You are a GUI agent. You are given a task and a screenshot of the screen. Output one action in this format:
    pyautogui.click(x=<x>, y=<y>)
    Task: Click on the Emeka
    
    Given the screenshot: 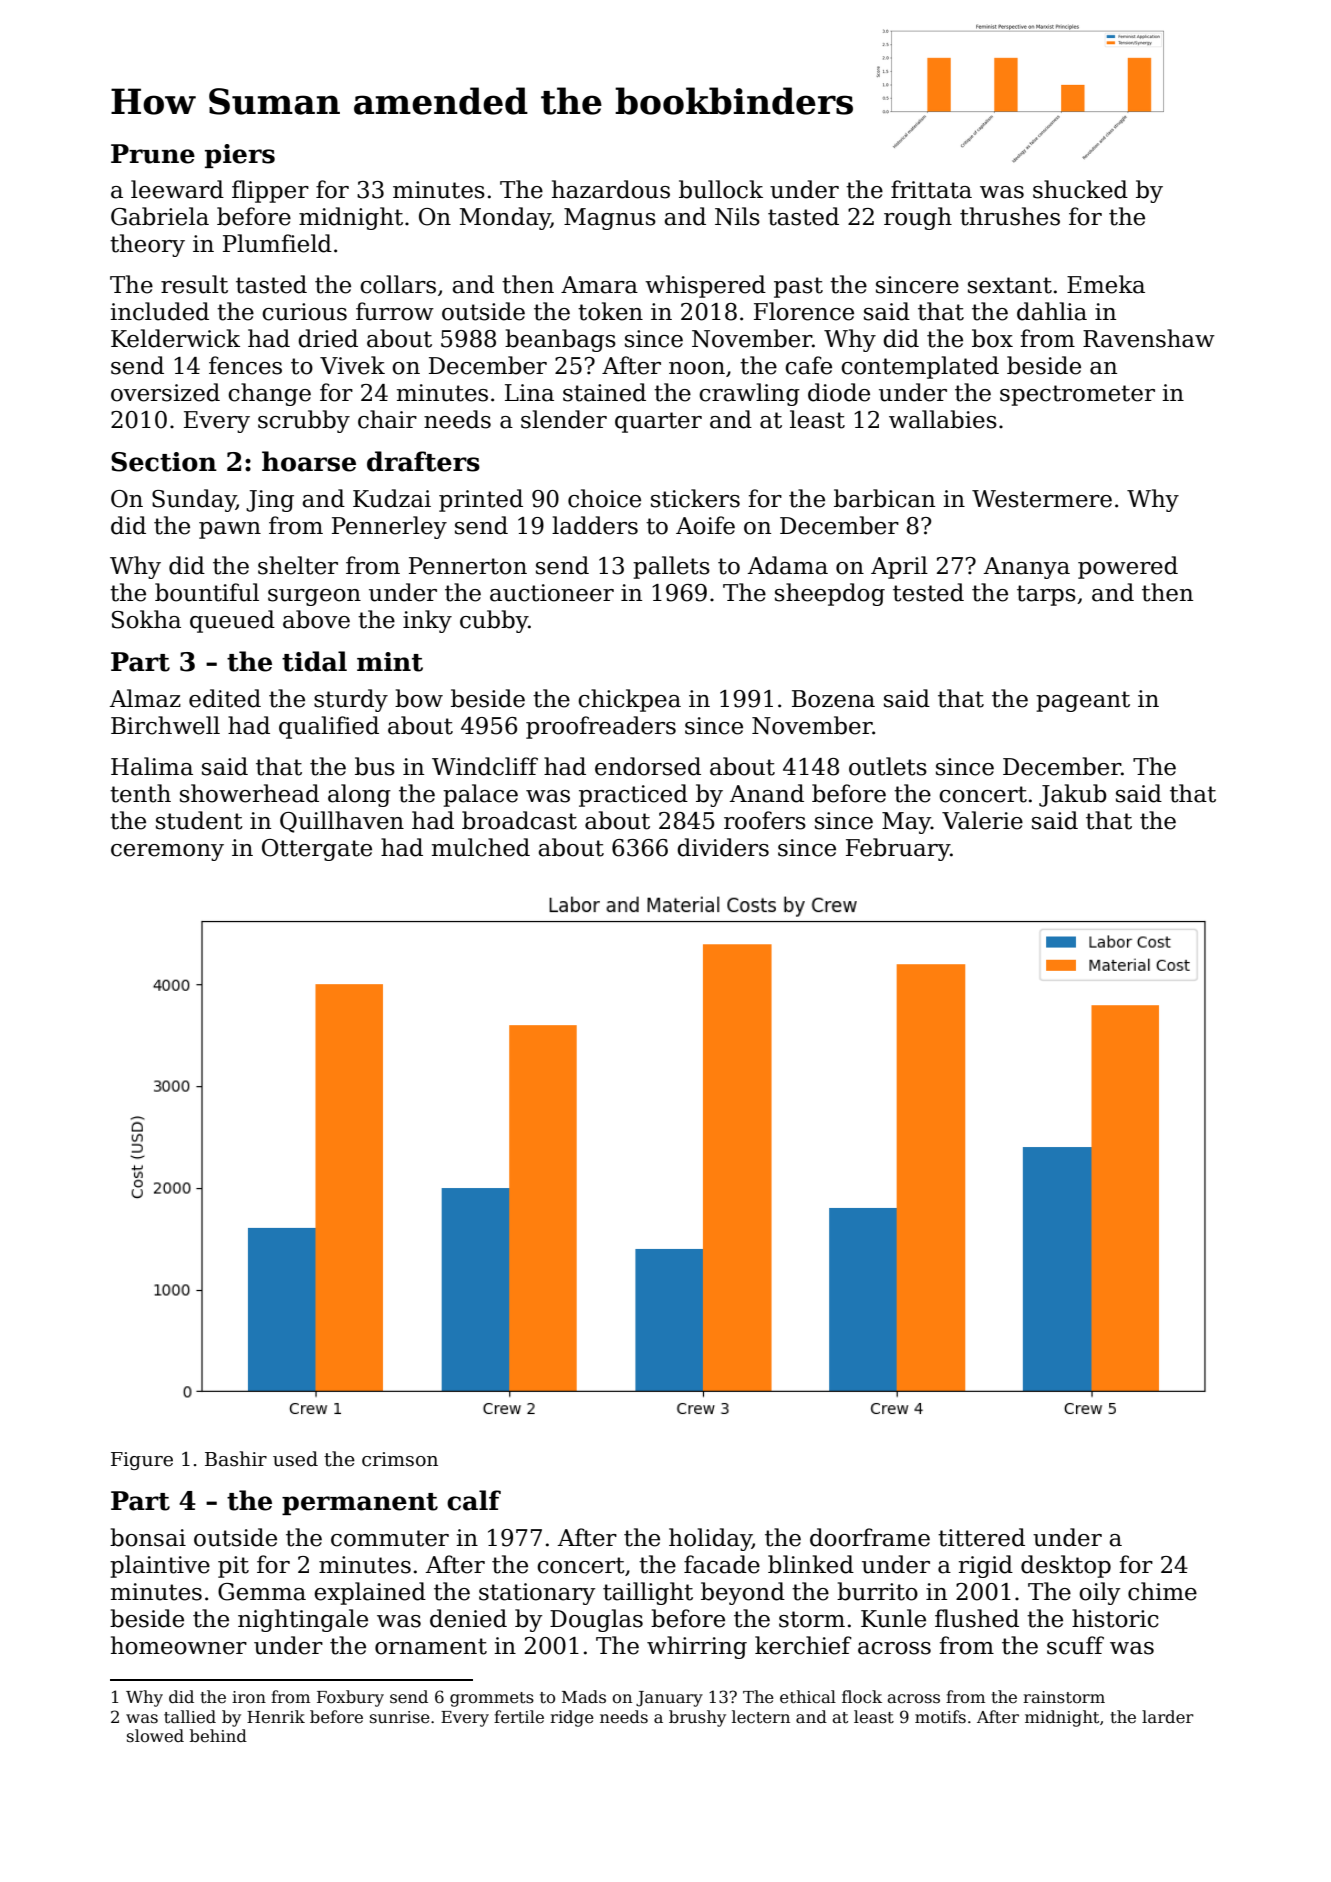 What is the action you would take?
    pyautogui.click(x=1106, y=284)
